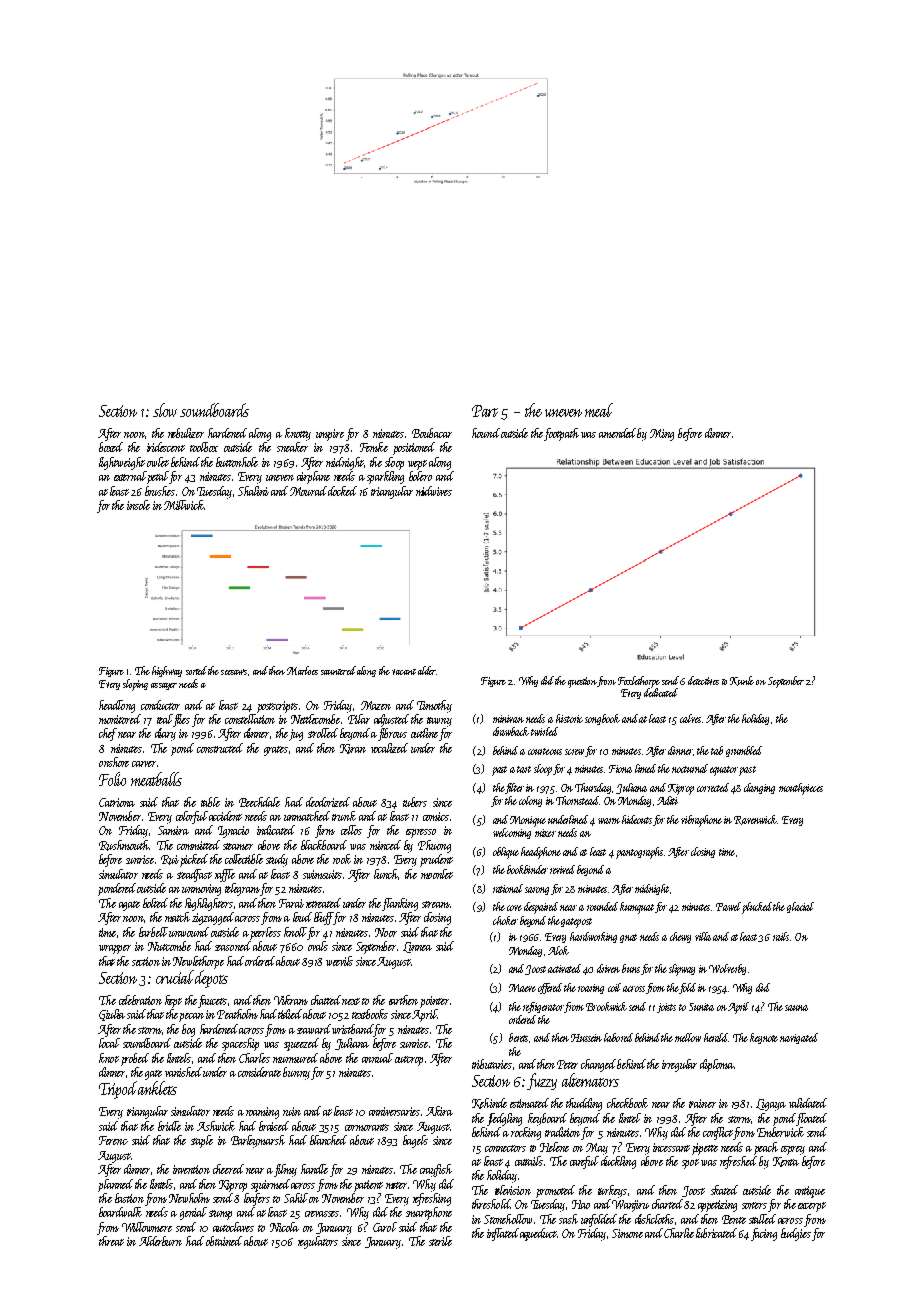 The width and height of the image is (924, 1308). Describe the element at coordinates (111, 1241) in the image. I see `threat` at that location.
